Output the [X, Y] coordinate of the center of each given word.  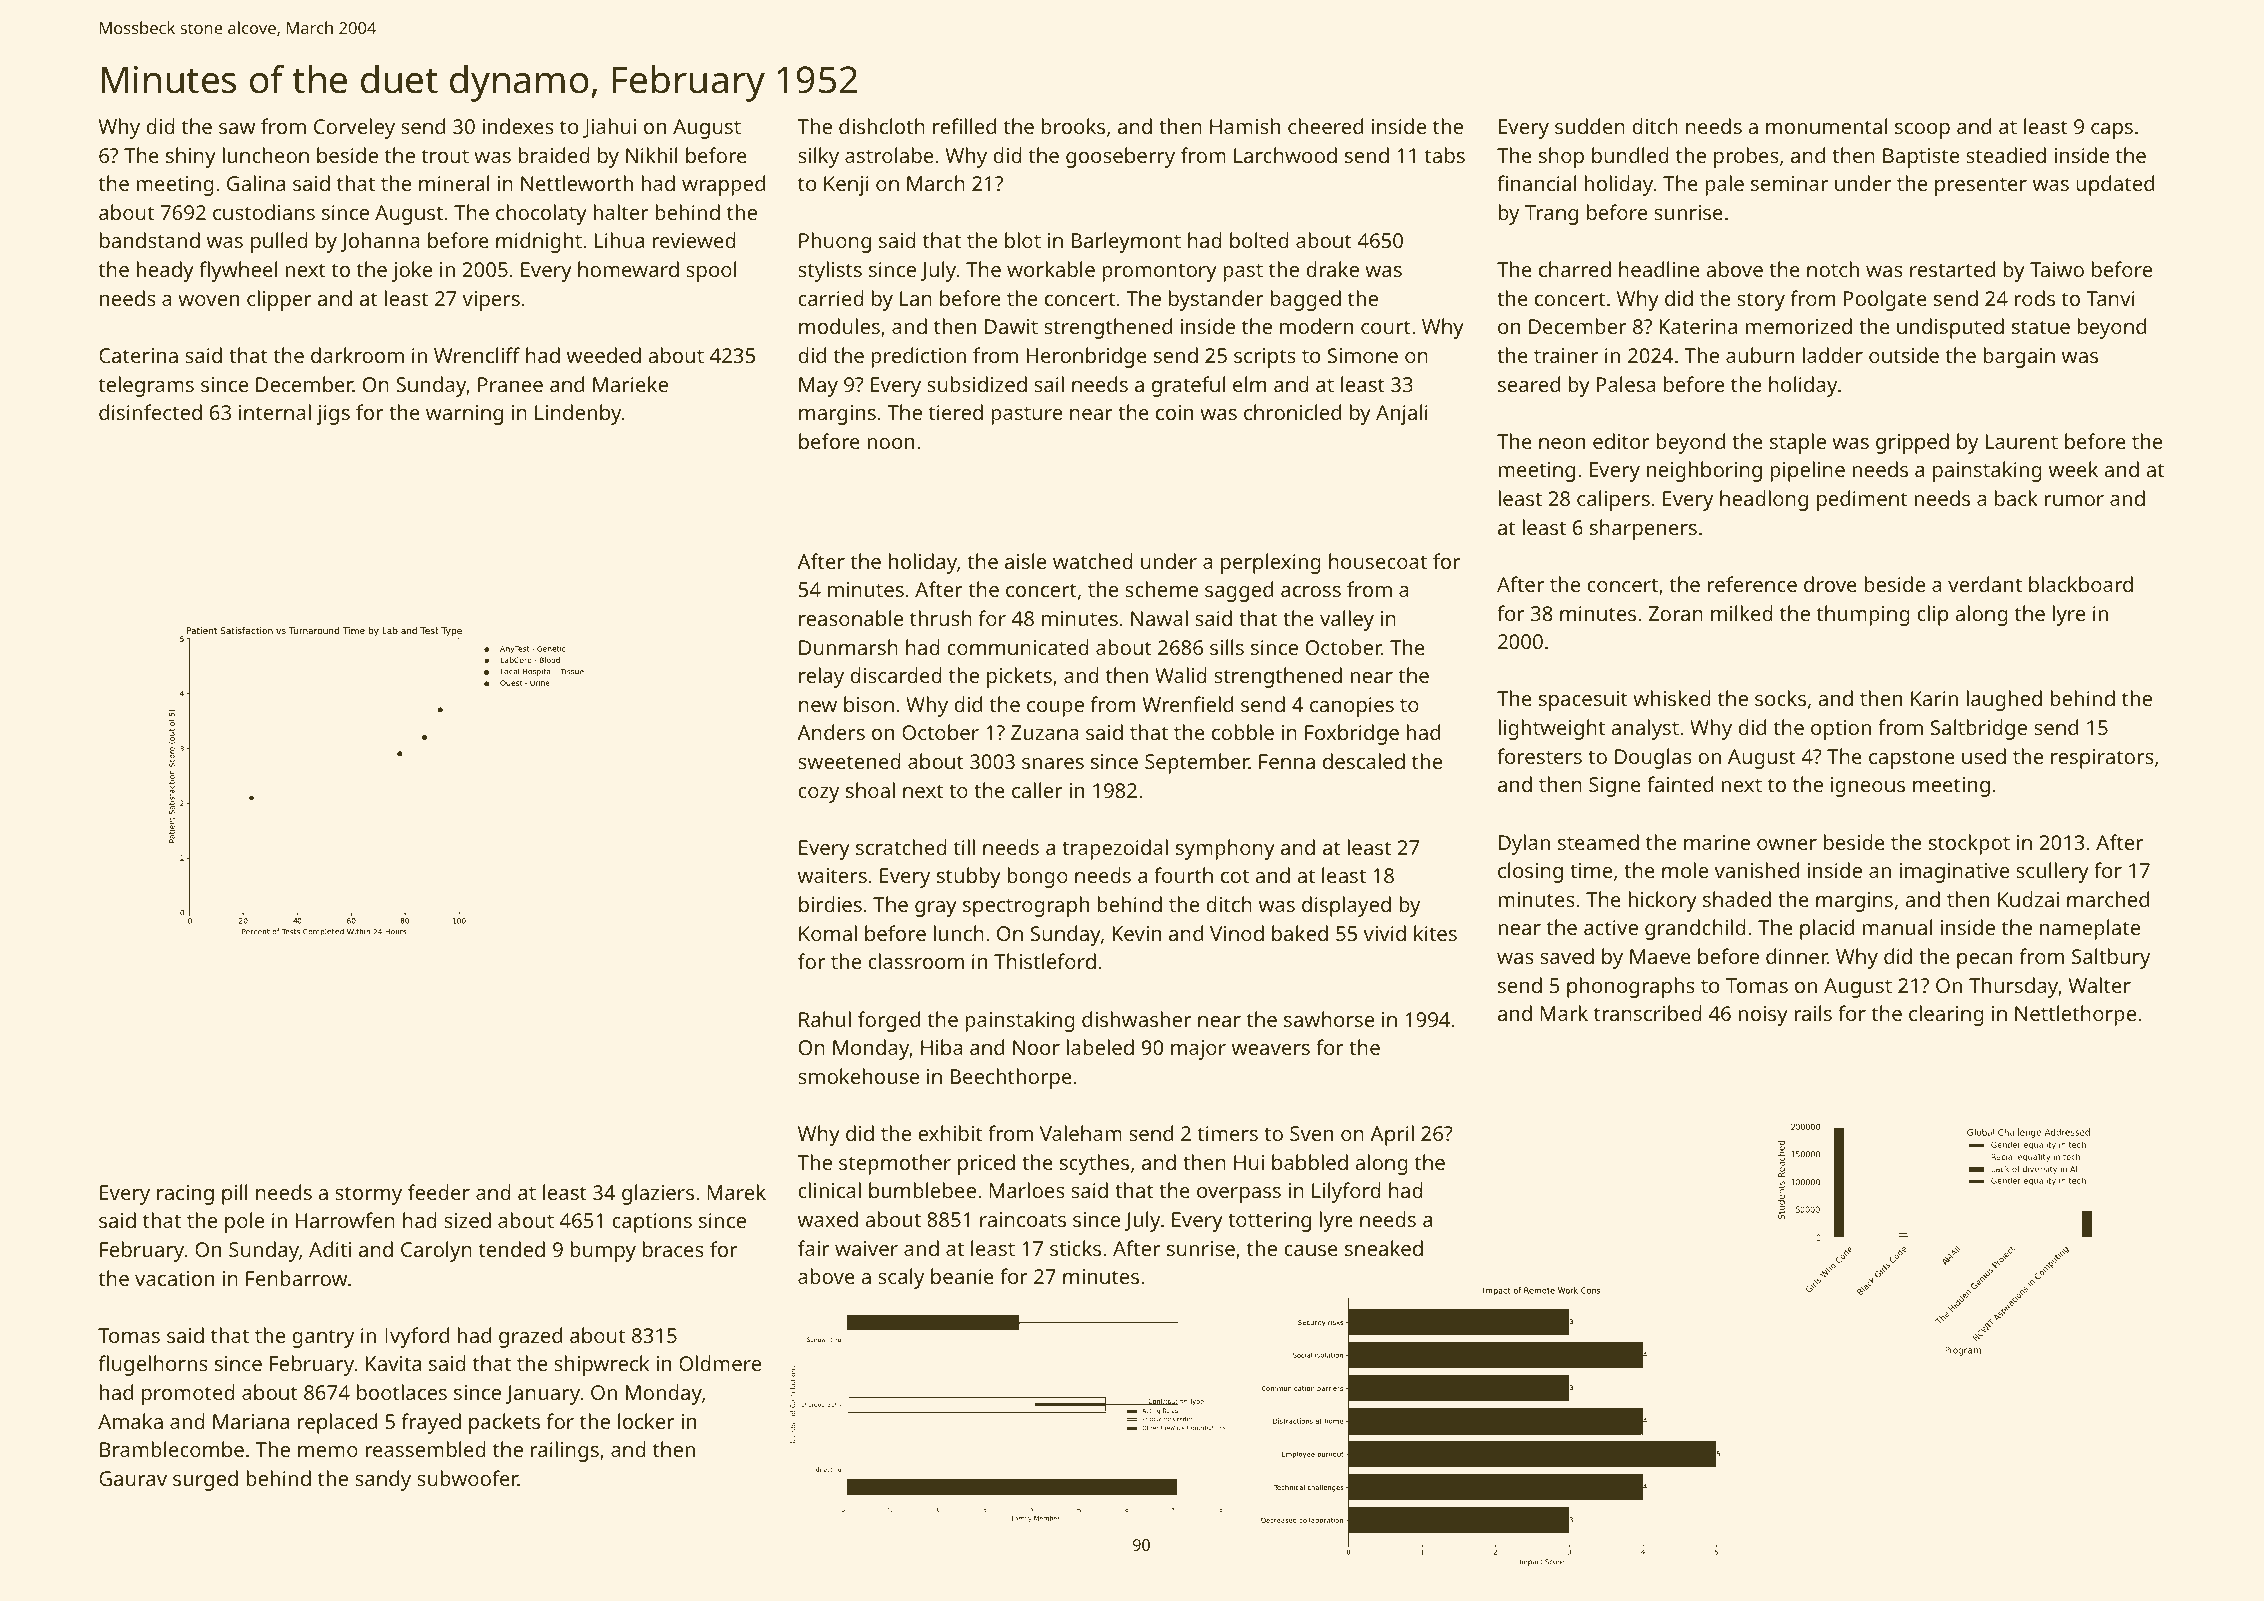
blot [1023, 240]
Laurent [2021, 441]
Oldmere [720, 1363]
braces [673, 1249]
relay [821, 677]
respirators [2102, 759]
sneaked [1384, 1248]
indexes [518, 126]
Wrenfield [1187, 704]
